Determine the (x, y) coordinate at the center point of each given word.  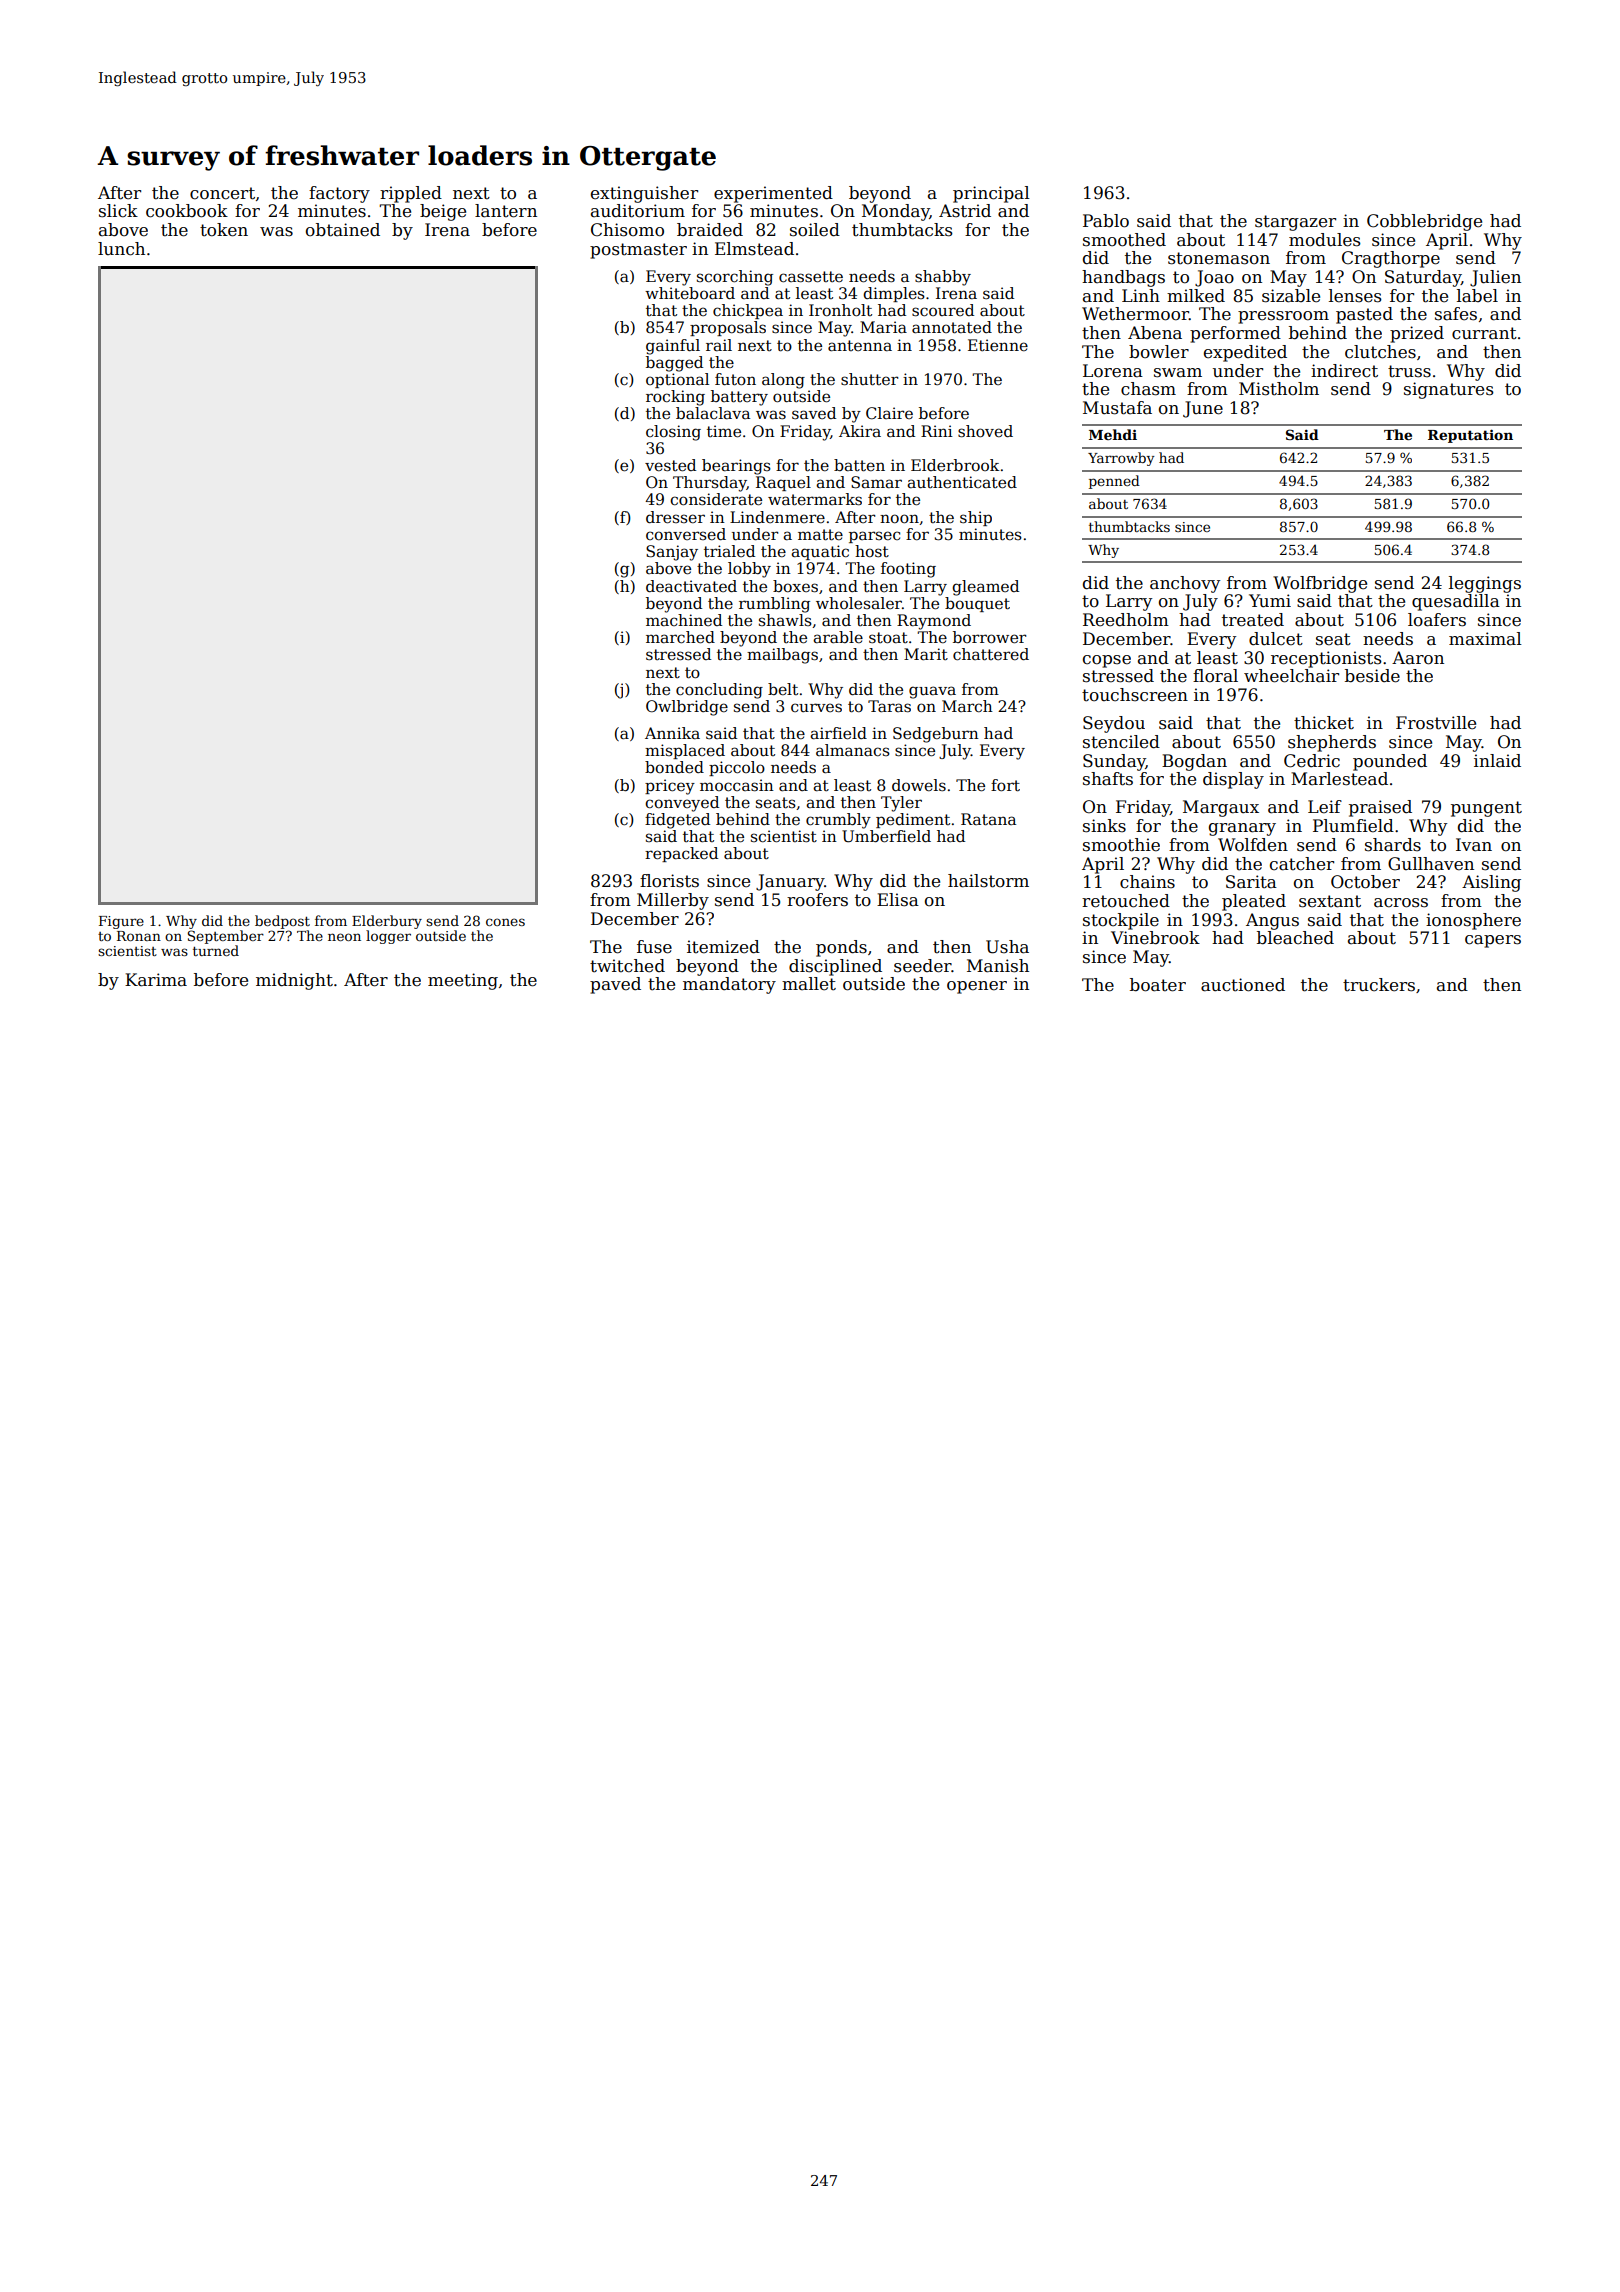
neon (344, 937)
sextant (1330, 901)
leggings (1485, 584)
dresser (675, 517)
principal (991, 194)
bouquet (977, 604)
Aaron (1418, 658)
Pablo (1106, 221)
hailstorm (988, 881)
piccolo (737, 768)
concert (222, 193)
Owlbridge (687, 708)
